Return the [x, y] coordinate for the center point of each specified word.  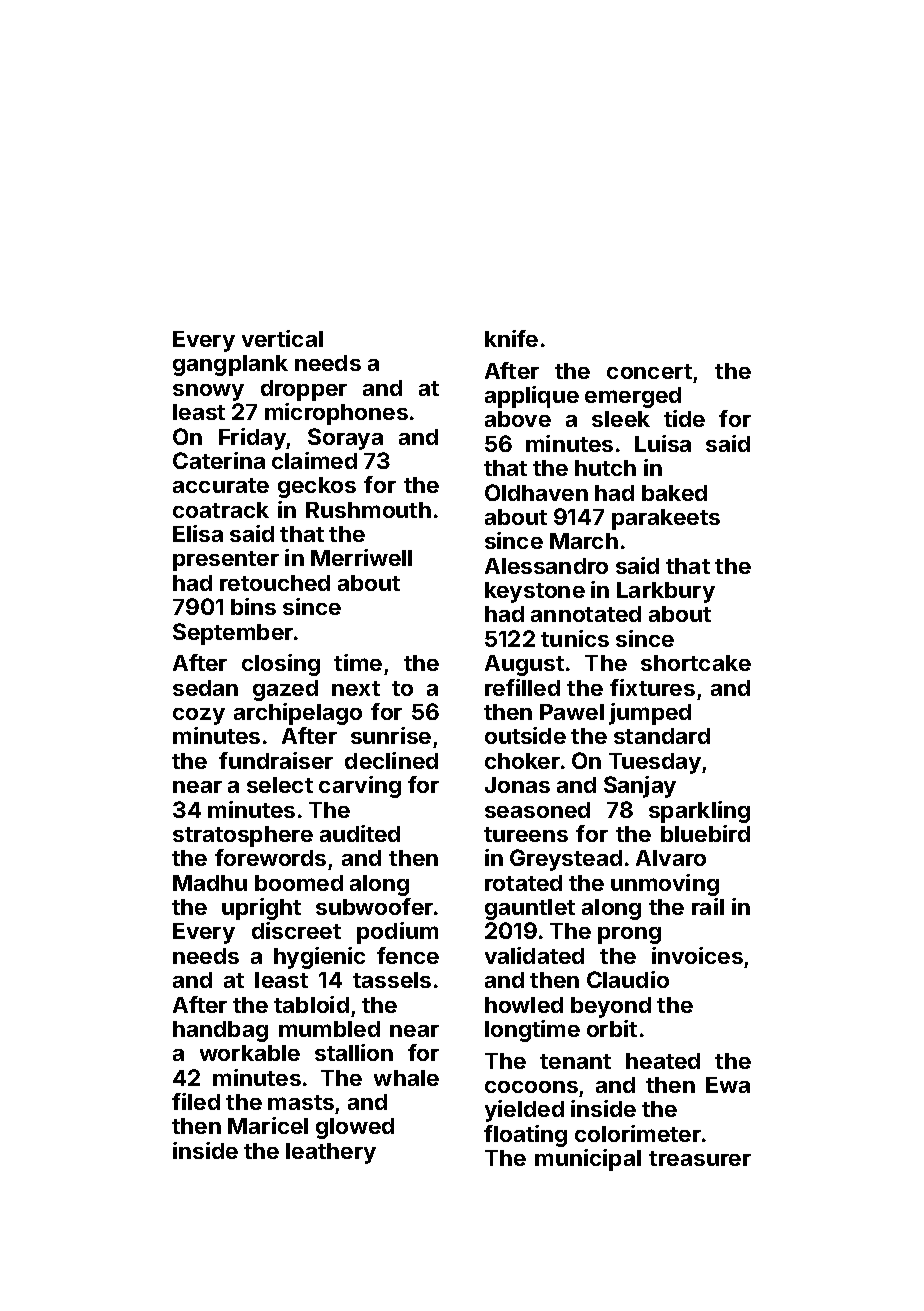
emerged [633, 397]
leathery [331, 1153]
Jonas [517, 785]
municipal [588, 1160]
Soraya [345, 439]
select [280, 785]
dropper [304, 390]
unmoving [665, 885]
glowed [355, 1128]
